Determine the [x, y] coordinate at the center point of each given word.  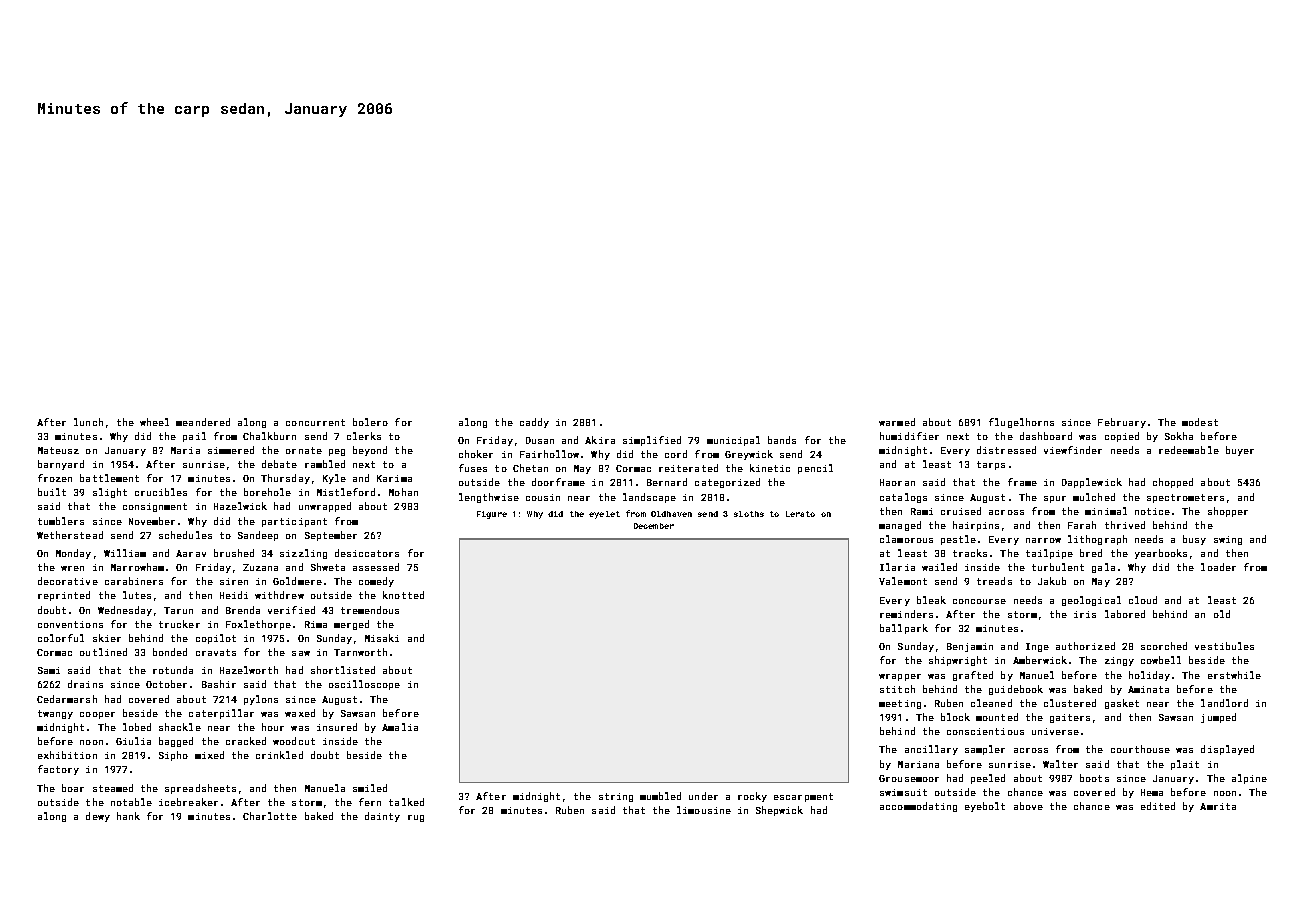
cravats [216, 652]
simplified [652, 441]
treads [994, 581]
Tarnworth [360, 652]
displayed [1227, 750]
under [703, 796]
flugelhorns [1021, 423]
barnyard [61, 465]
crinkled [279, 755]
